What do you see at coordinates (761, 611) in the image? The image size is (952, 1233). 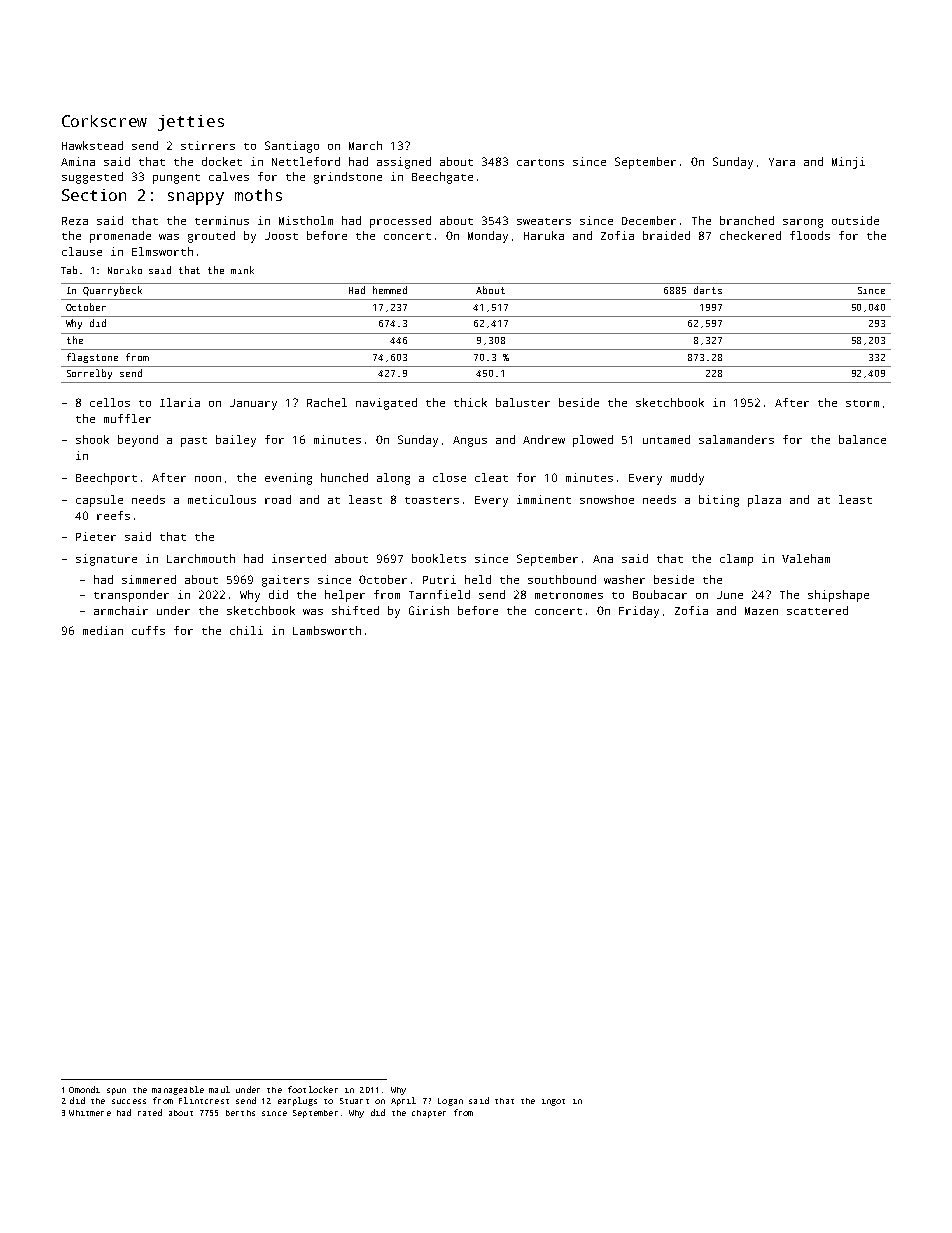 I see `Mazen` at bounding box center [761, 611].
